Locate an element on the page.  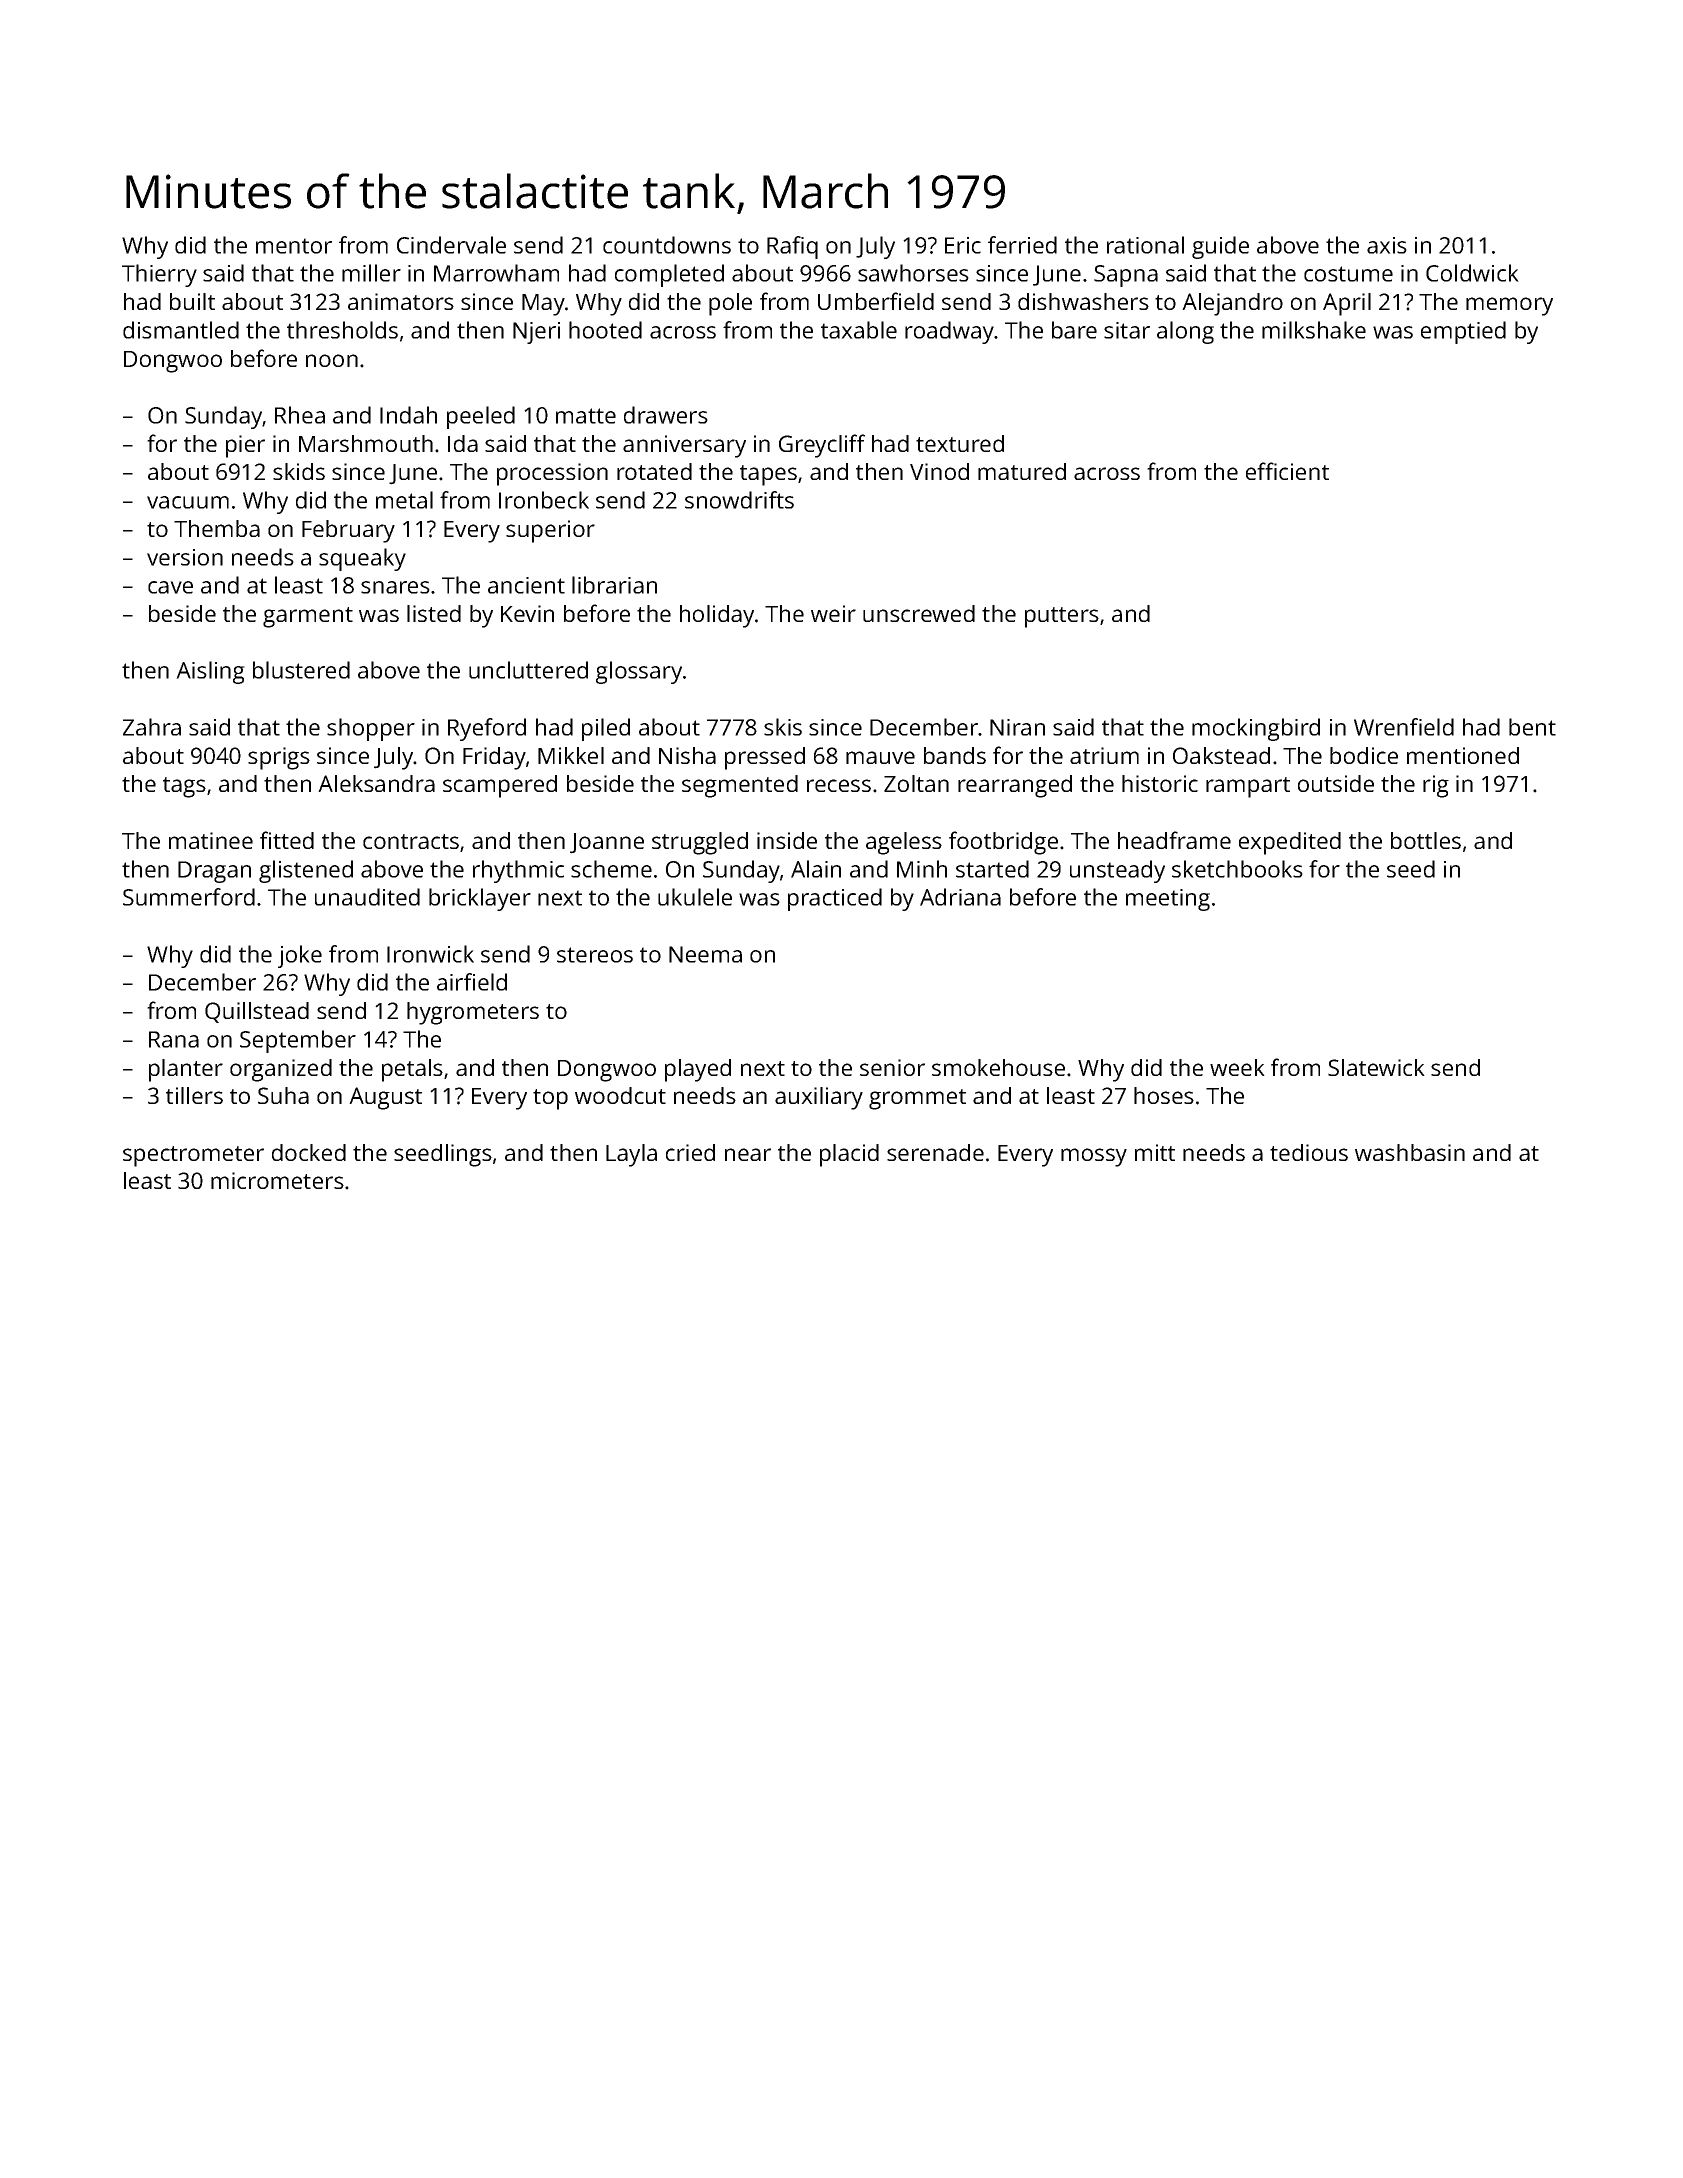
bent is located at coordinates (1532, 727).
